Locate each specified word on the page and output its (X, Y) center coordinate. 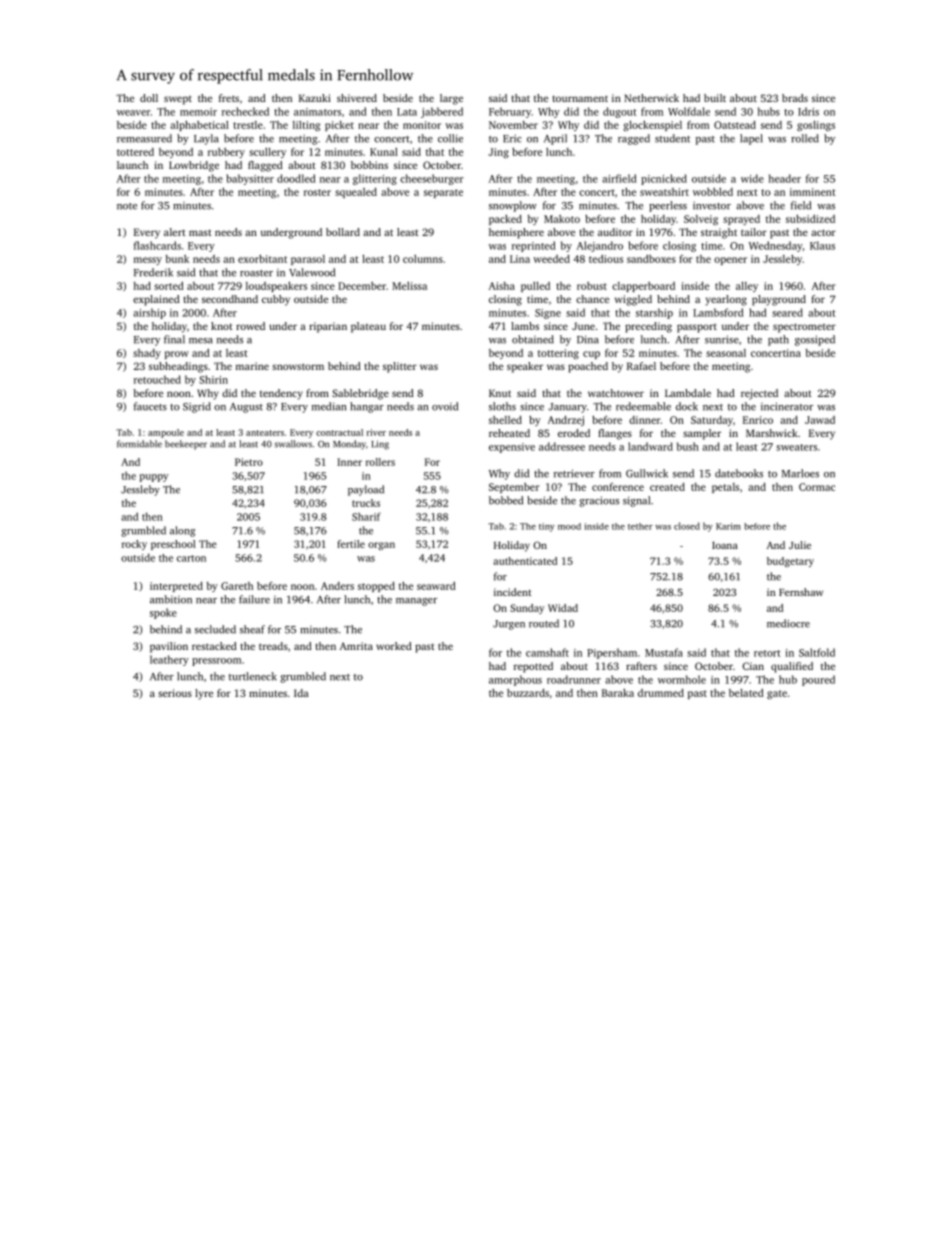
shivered (357, 98)
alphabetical (199, 126)
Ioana (725, 545)
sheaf (252, 629)
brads (795, 98)
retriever (574, 473)
